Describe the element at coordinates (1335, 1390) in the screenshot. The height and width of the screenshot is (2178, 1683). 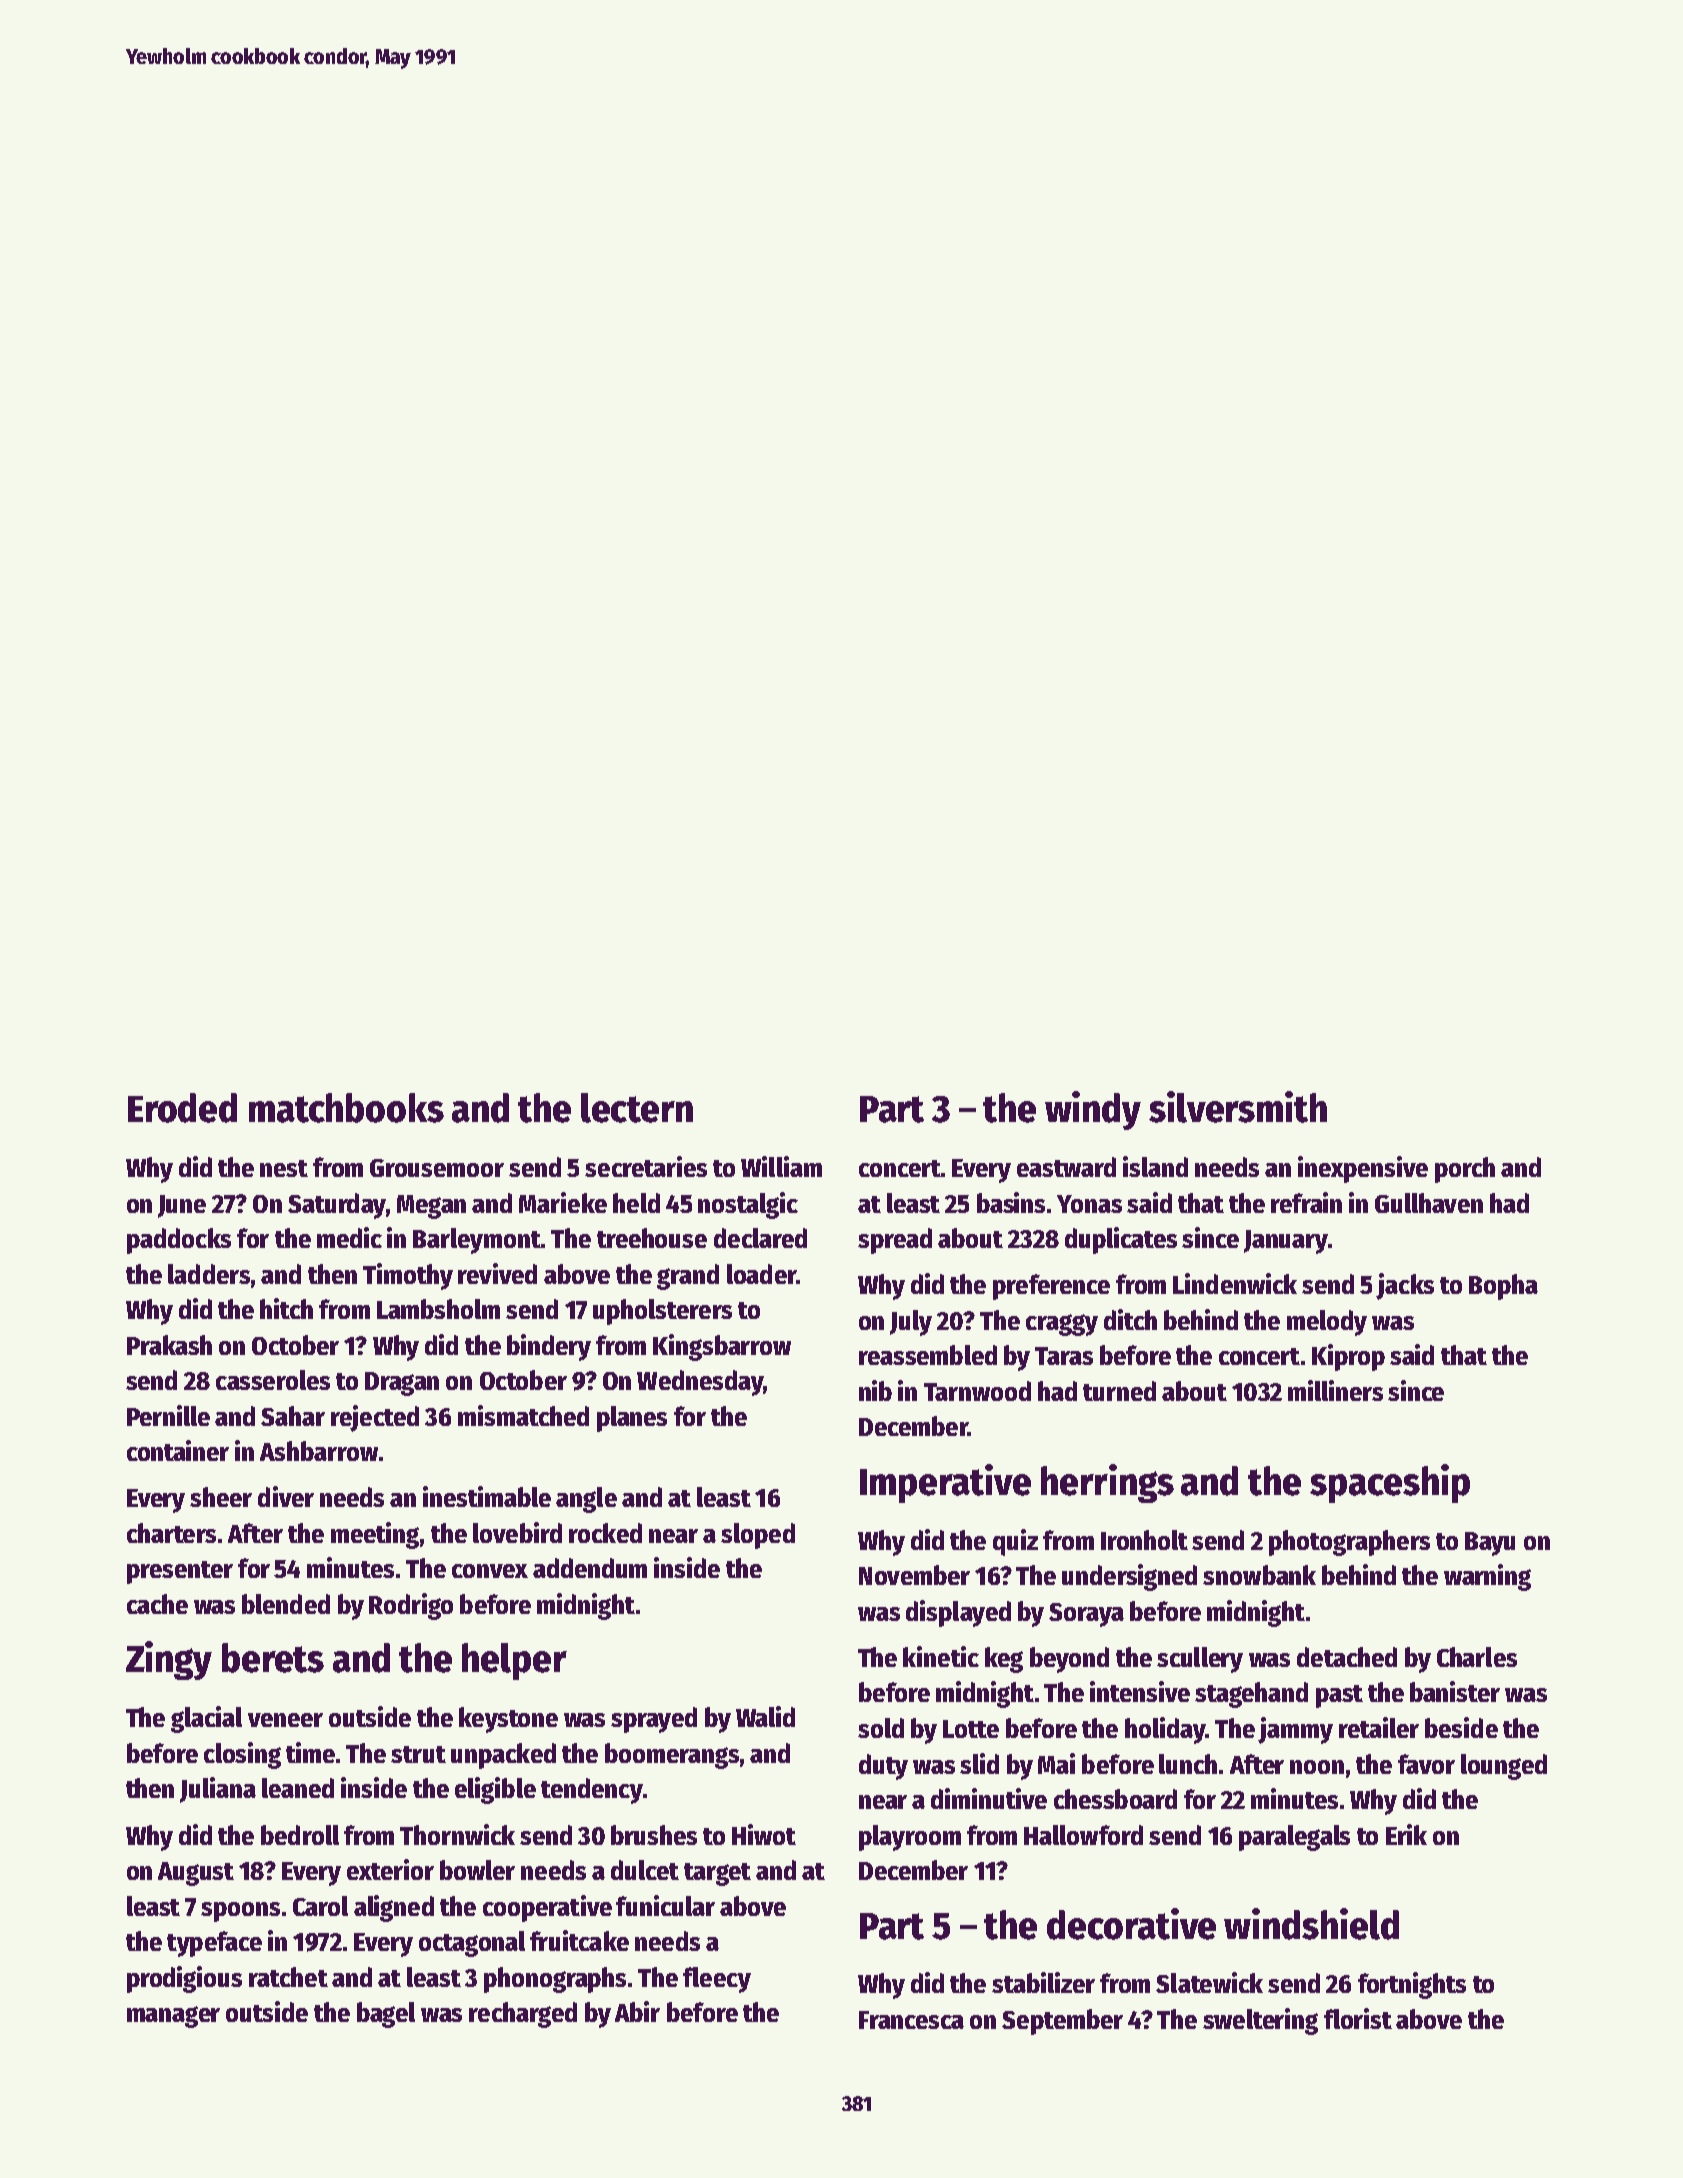
I see `milliners` at that location.
